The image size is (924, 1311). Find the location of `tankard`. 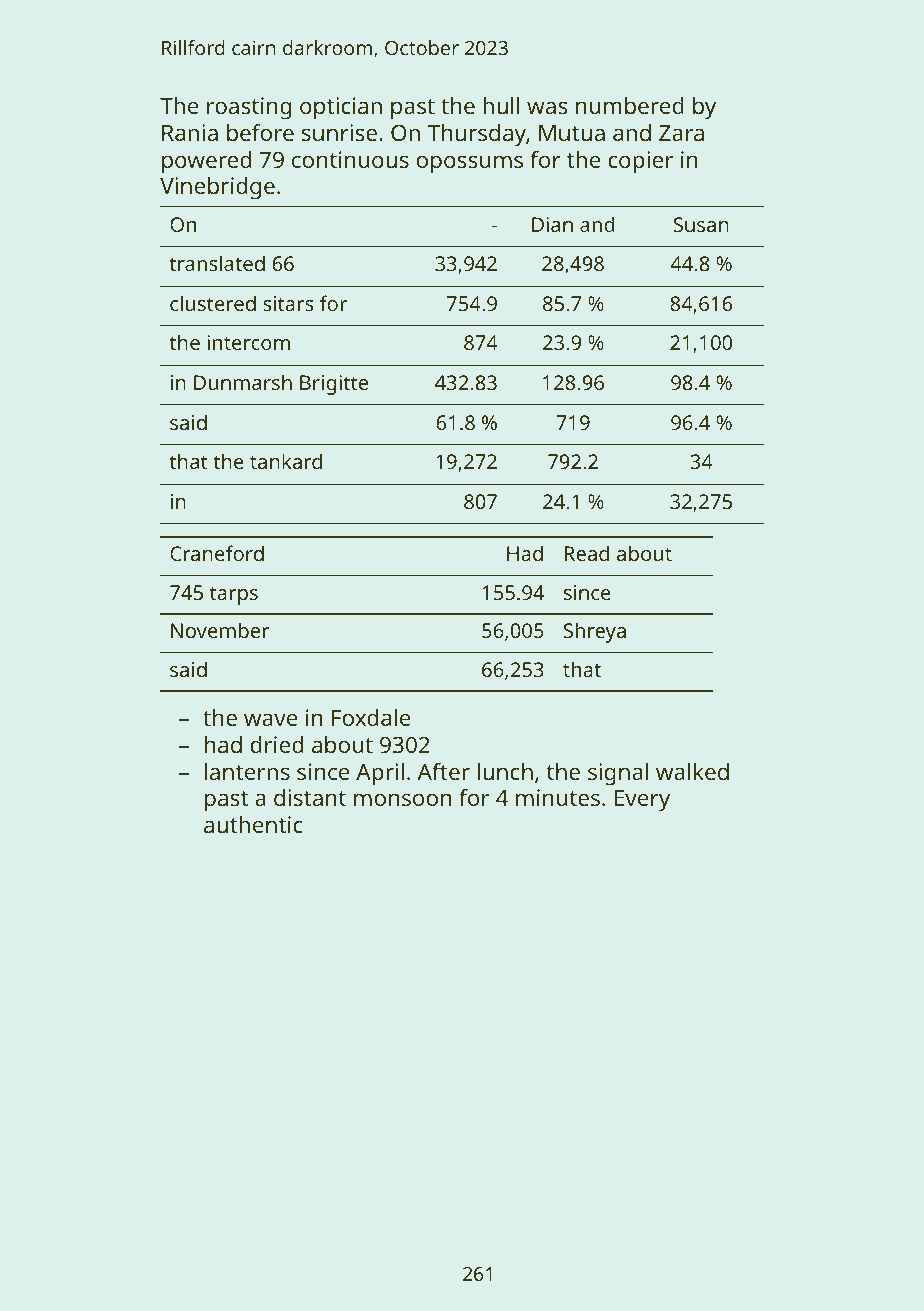

tankard is located at coordinates (286, 461).
